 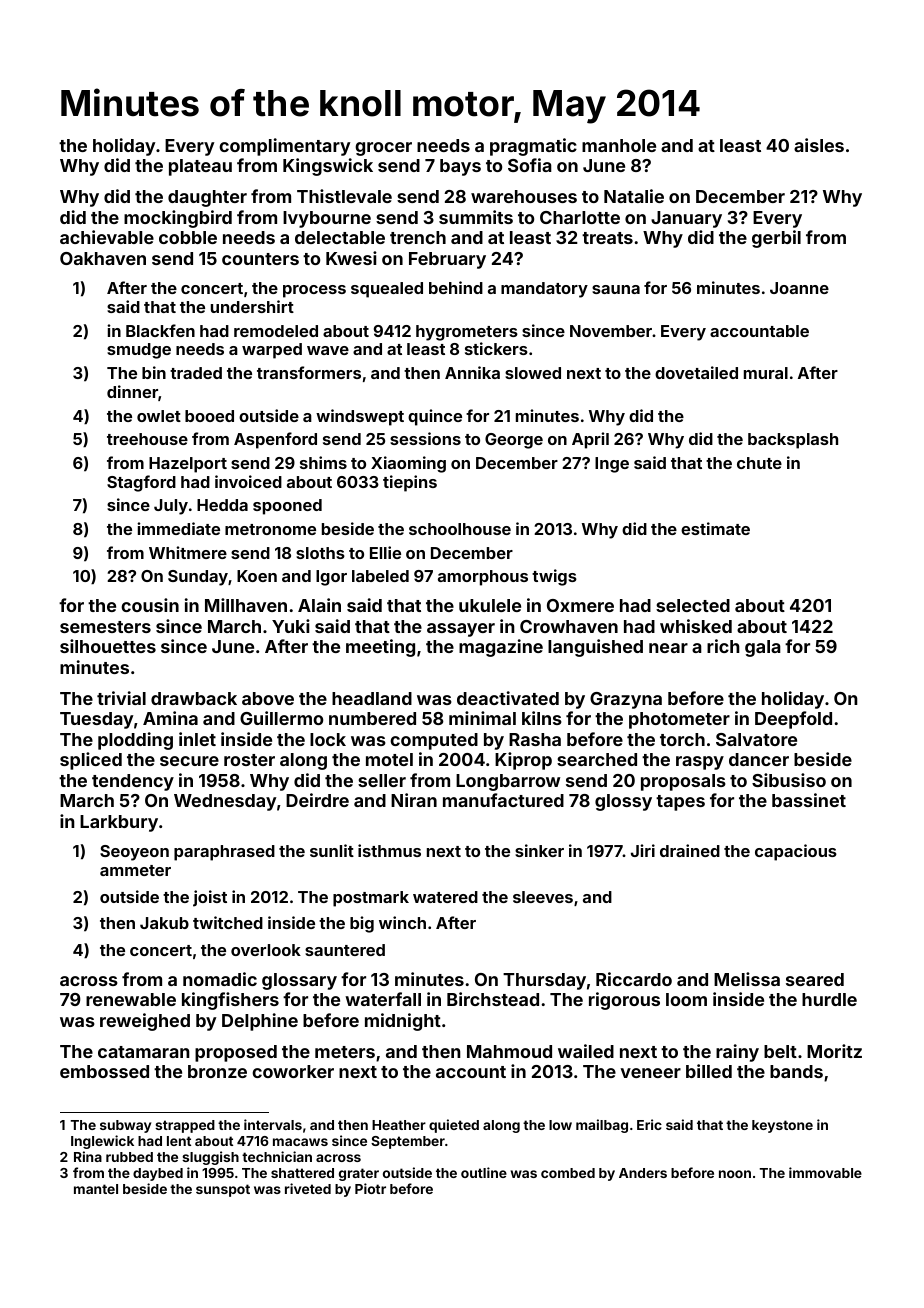 I want to click on mailbag, so click(x=602, y=1126).
